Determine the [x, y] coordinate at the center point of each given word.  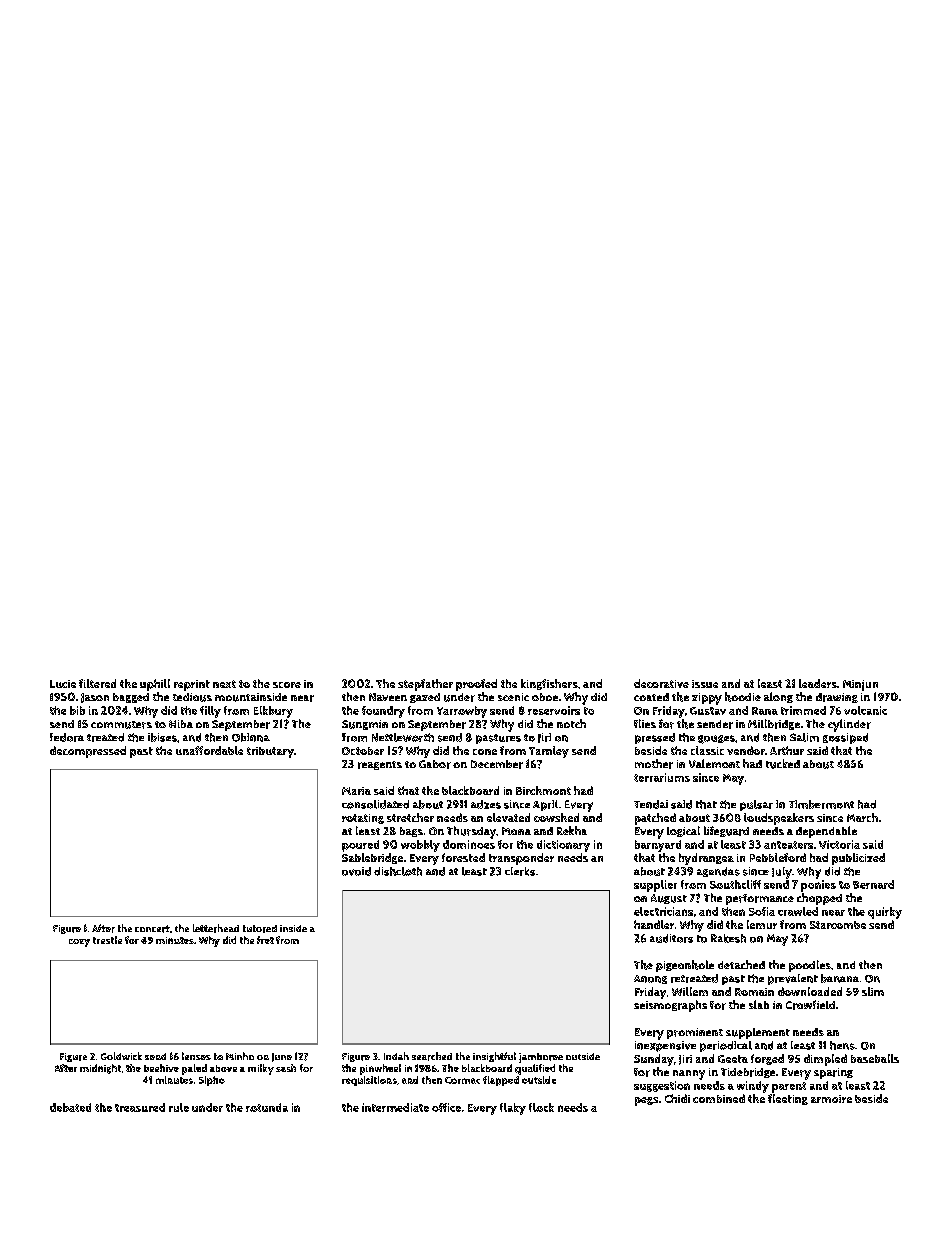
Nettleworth [403, 737]
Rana [765, 711]
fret [265, 940]
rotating [363, 819]
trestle [107, 940]
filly [210, 712]
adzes [486, 804]
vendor [746, 750]
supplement [758, 1033]
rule [179, 1107]
